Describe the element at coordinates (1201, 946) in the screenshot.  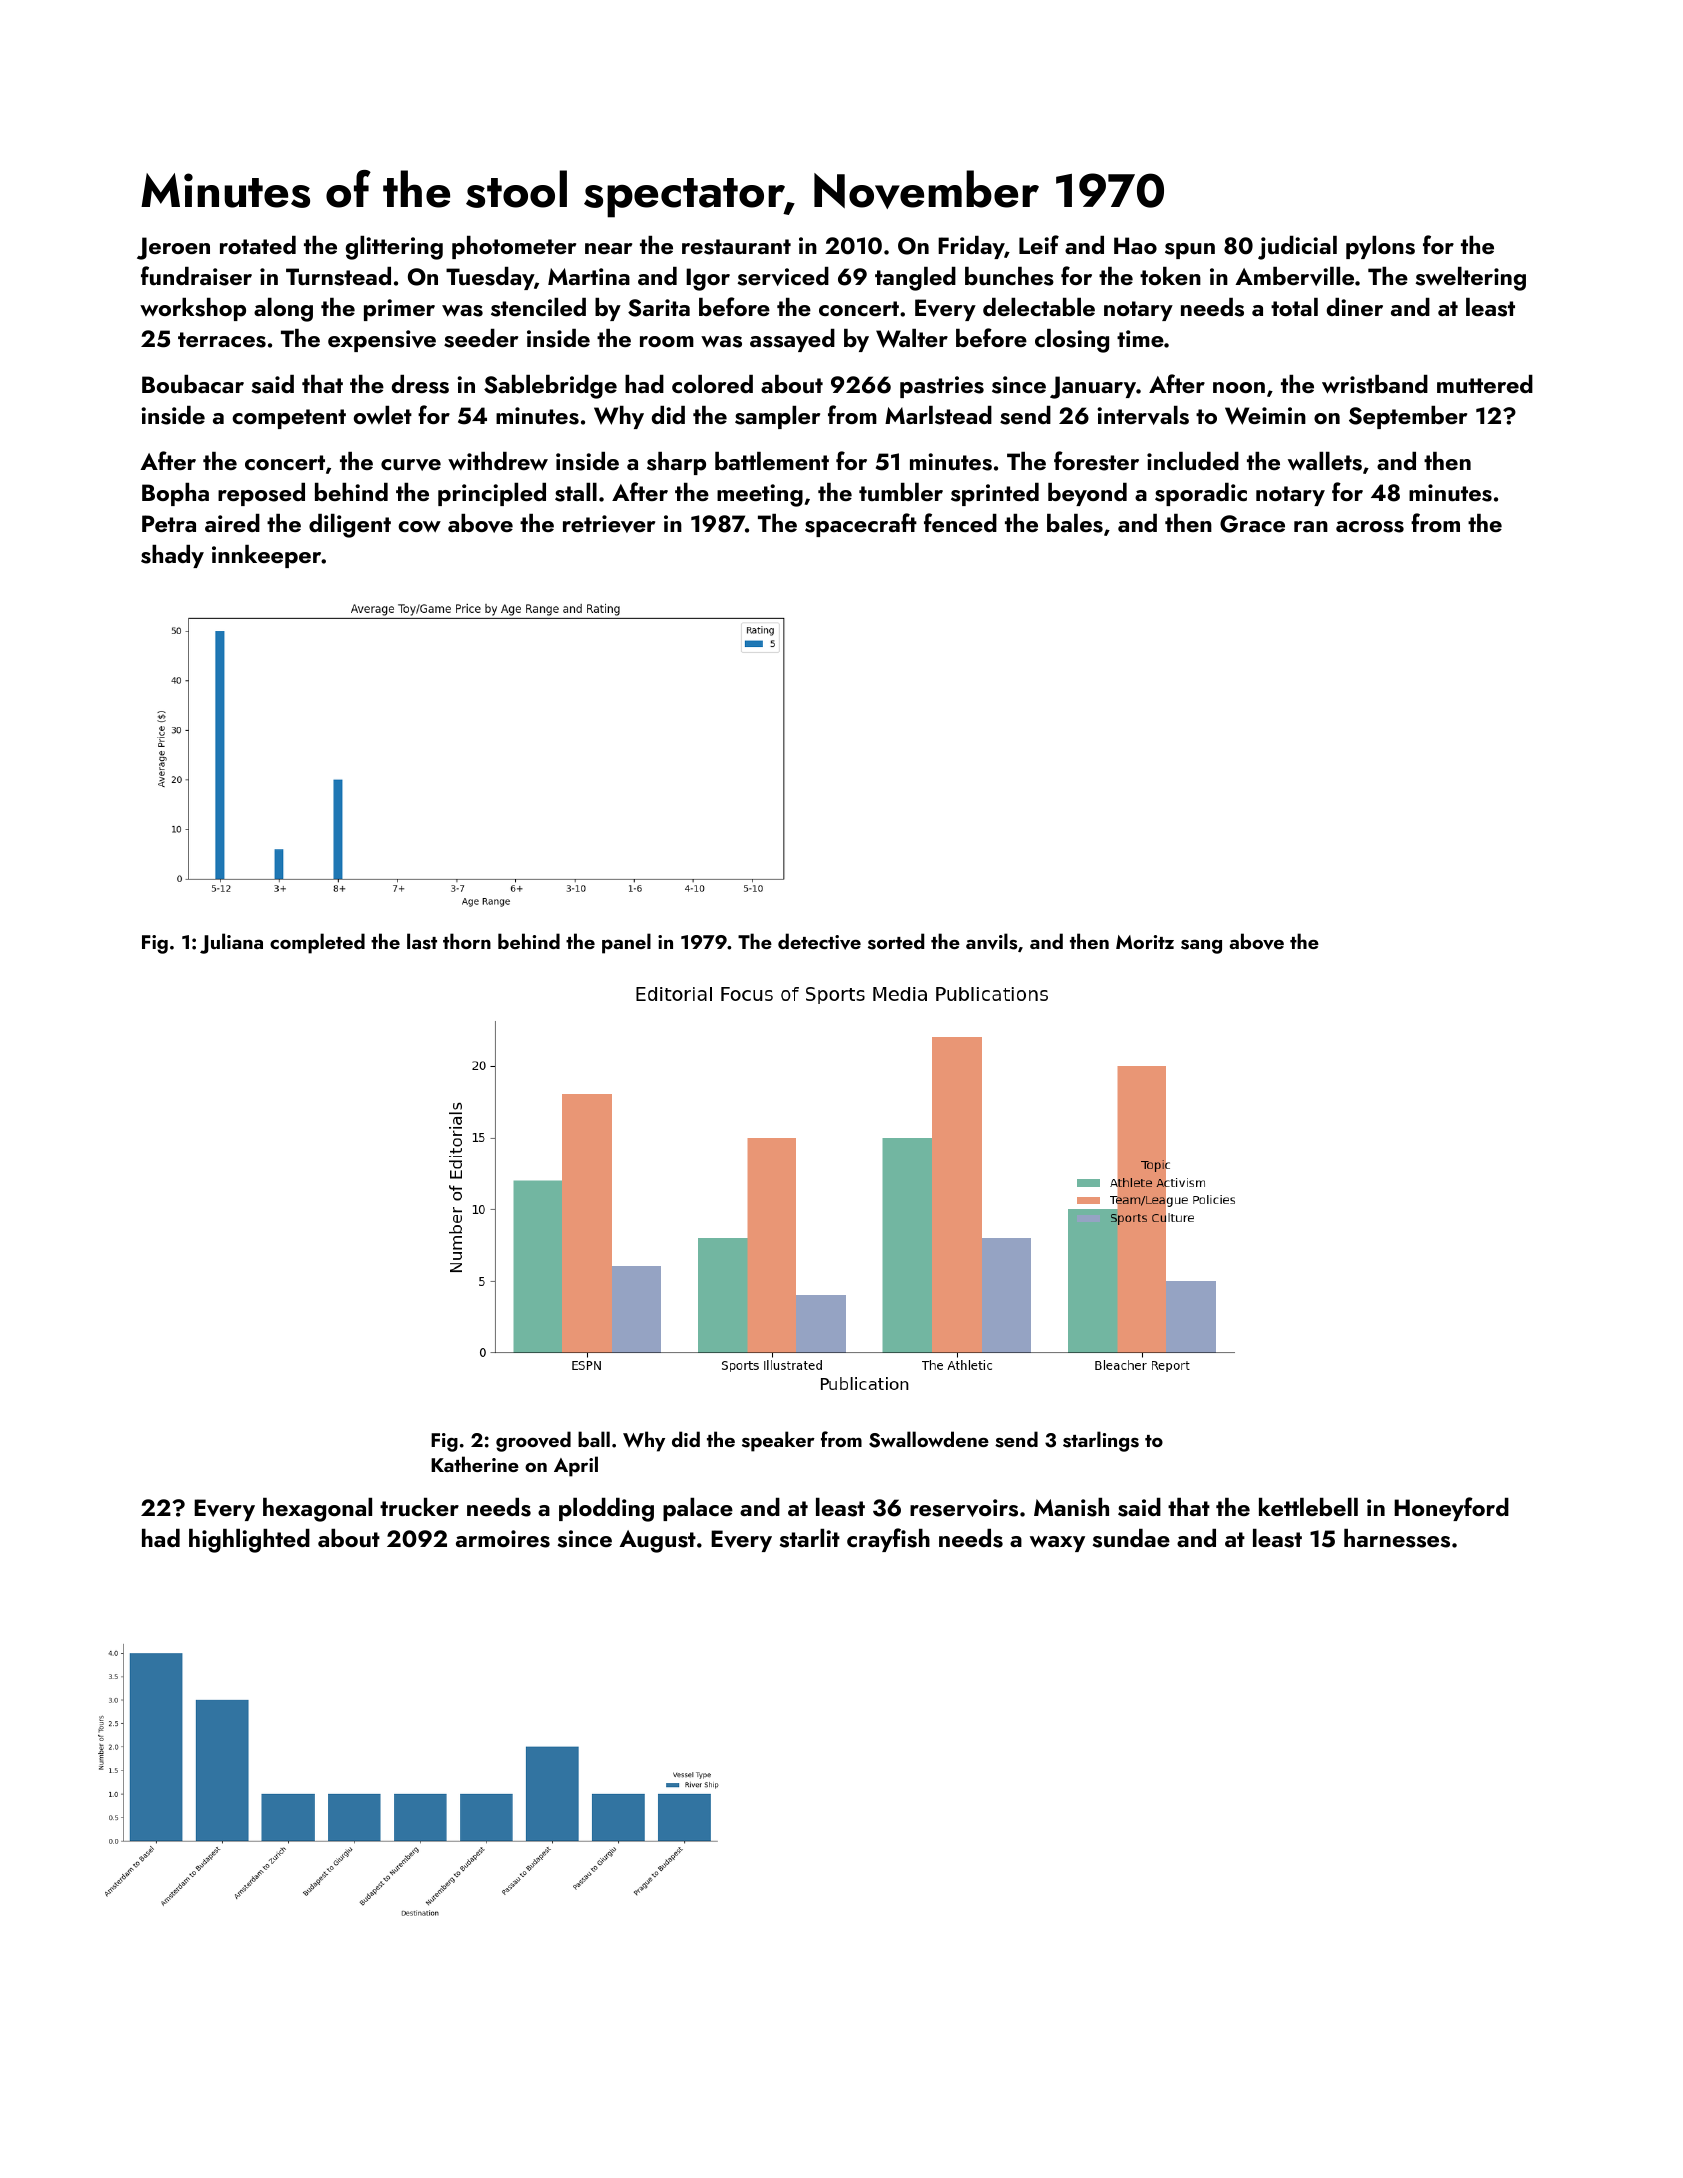
I see `sang` at that location.
